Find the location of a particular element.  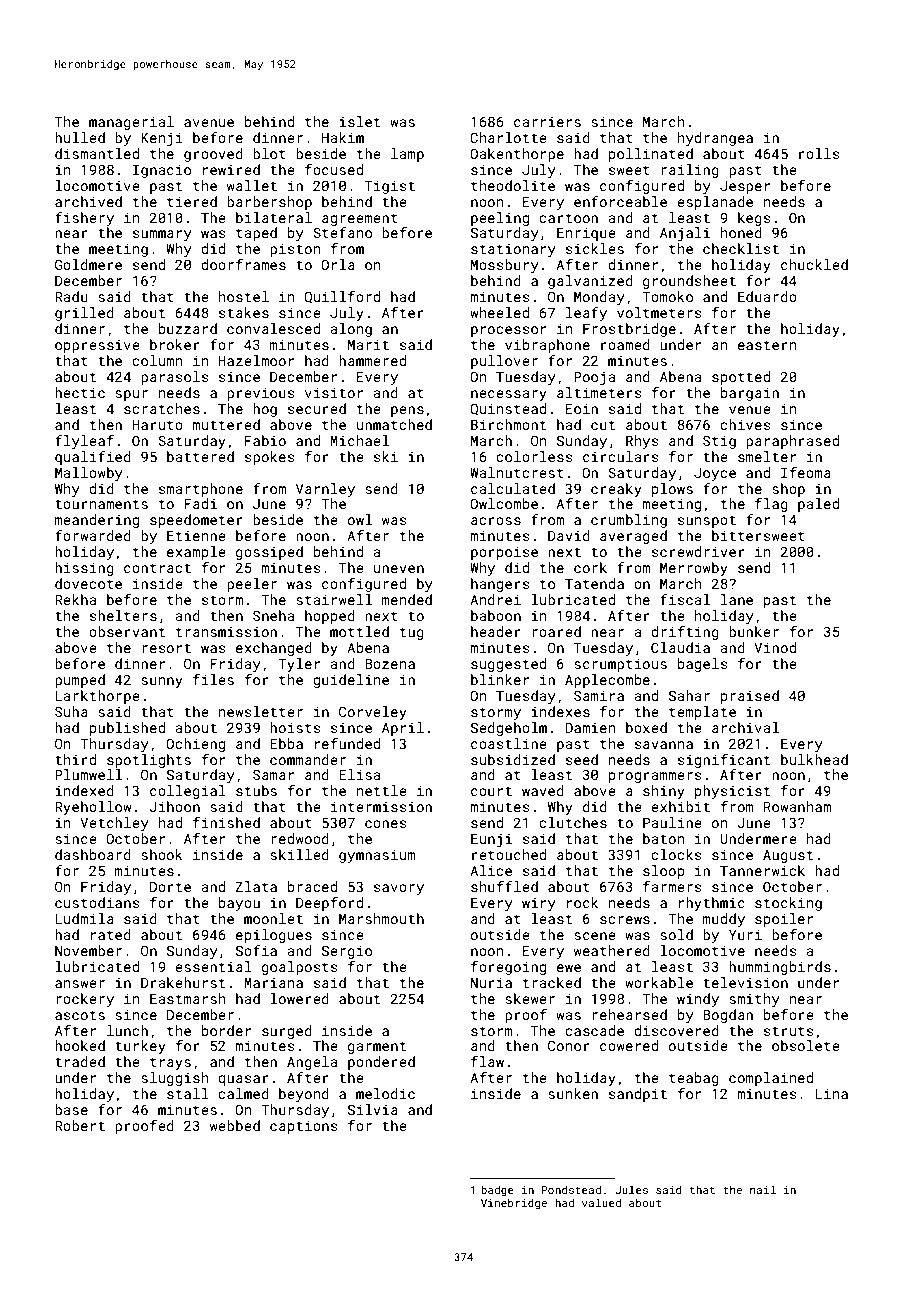

battered is located at coordinates (200, 456).
